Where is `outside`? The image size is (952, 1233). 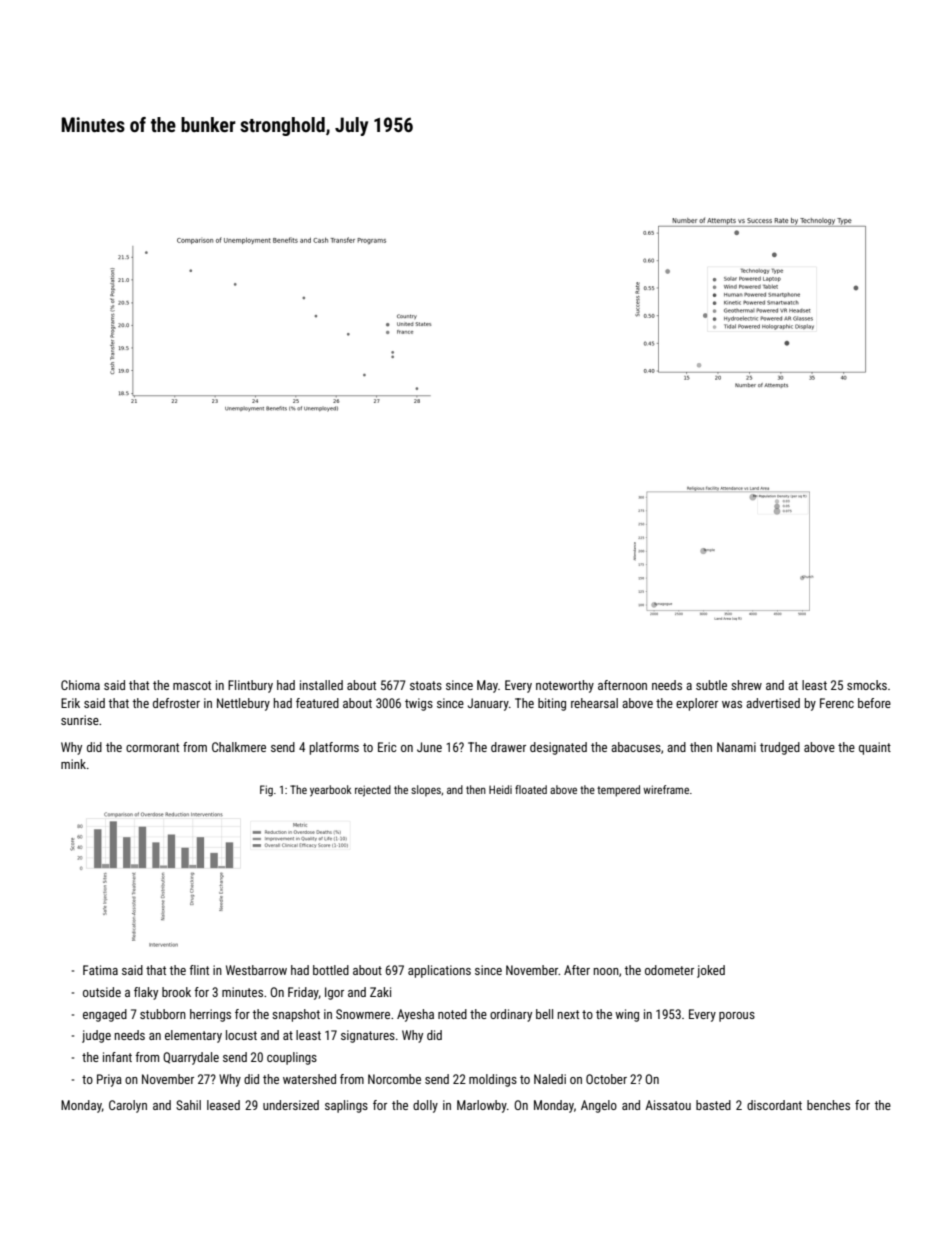
outside is located at coordinates (102, 992).
